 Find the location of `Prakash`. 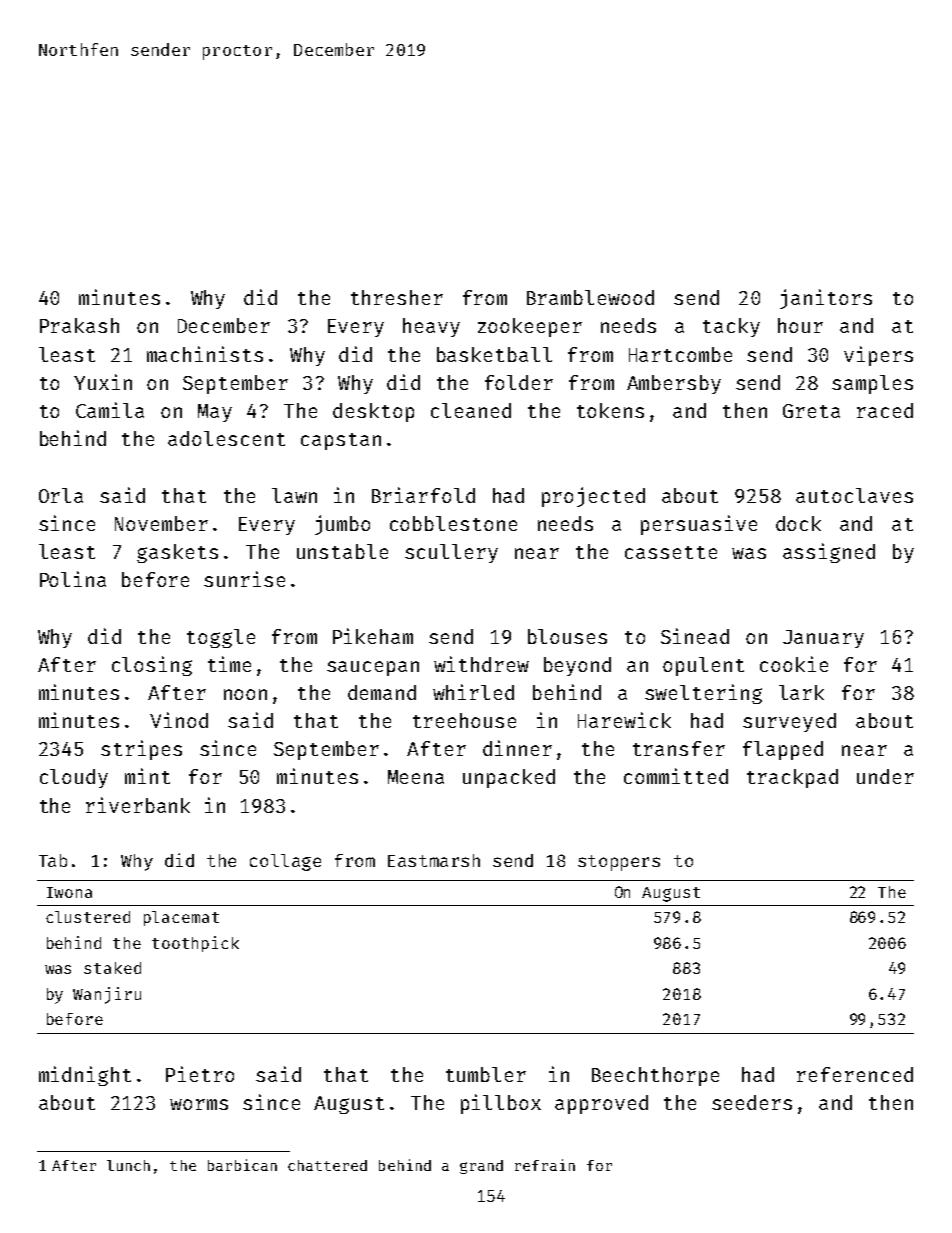

Prakash is located at coordinates (79, 325).
